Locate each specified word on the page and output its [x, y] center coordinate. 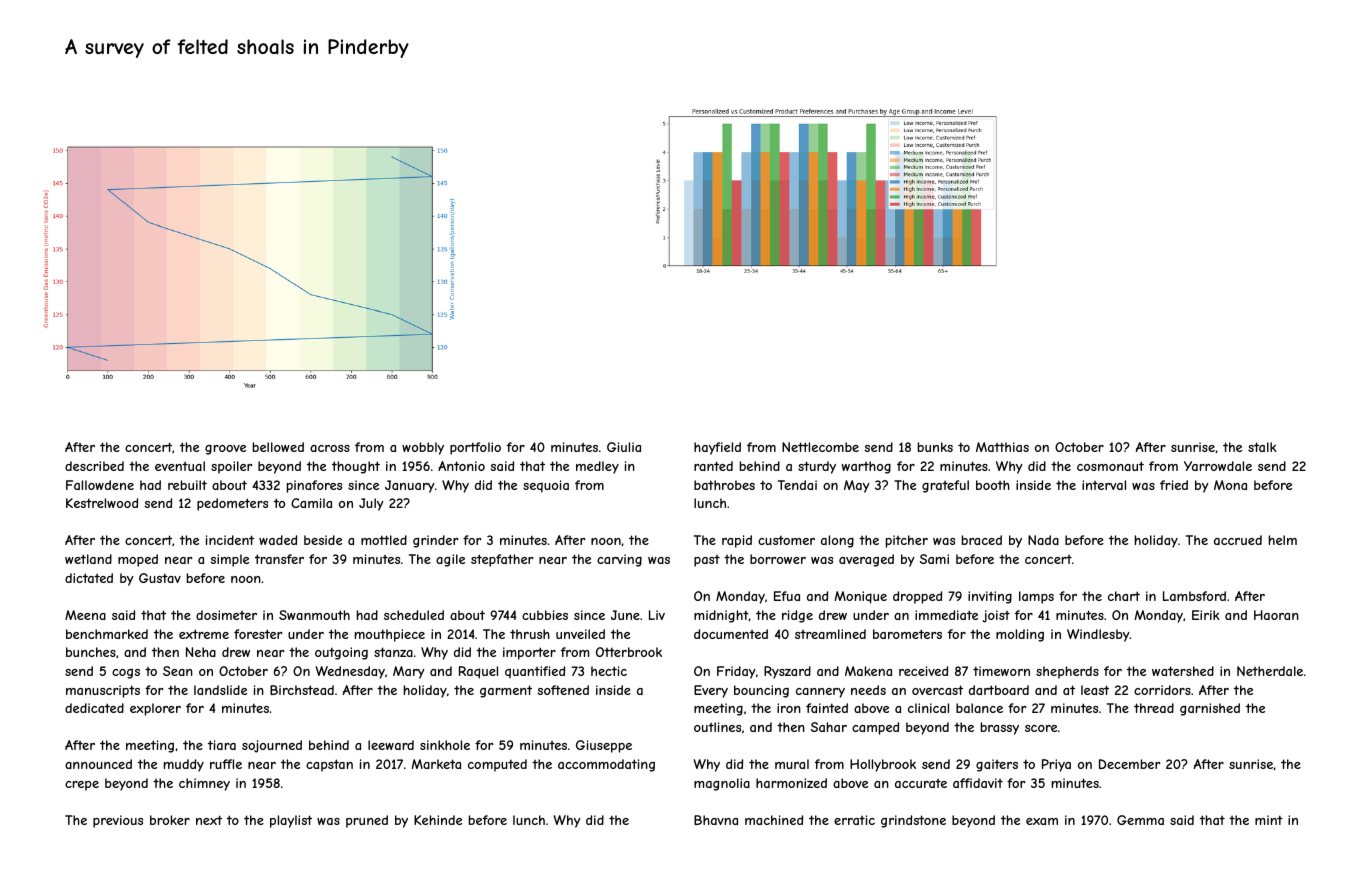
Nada [1043, 540]
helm [1283, 540]
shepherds [1067, 672]
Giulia [624, 447]
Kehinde [438, 820]
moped [138, 560]
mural [792, 764]
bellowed [278, 447]
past [707, 561]
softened [563, 690]
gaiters [997, 765]
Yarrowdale [1218, 466]
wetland [88, 559]
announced [98, 764]
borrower [778, 559]
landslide [220, 690]
